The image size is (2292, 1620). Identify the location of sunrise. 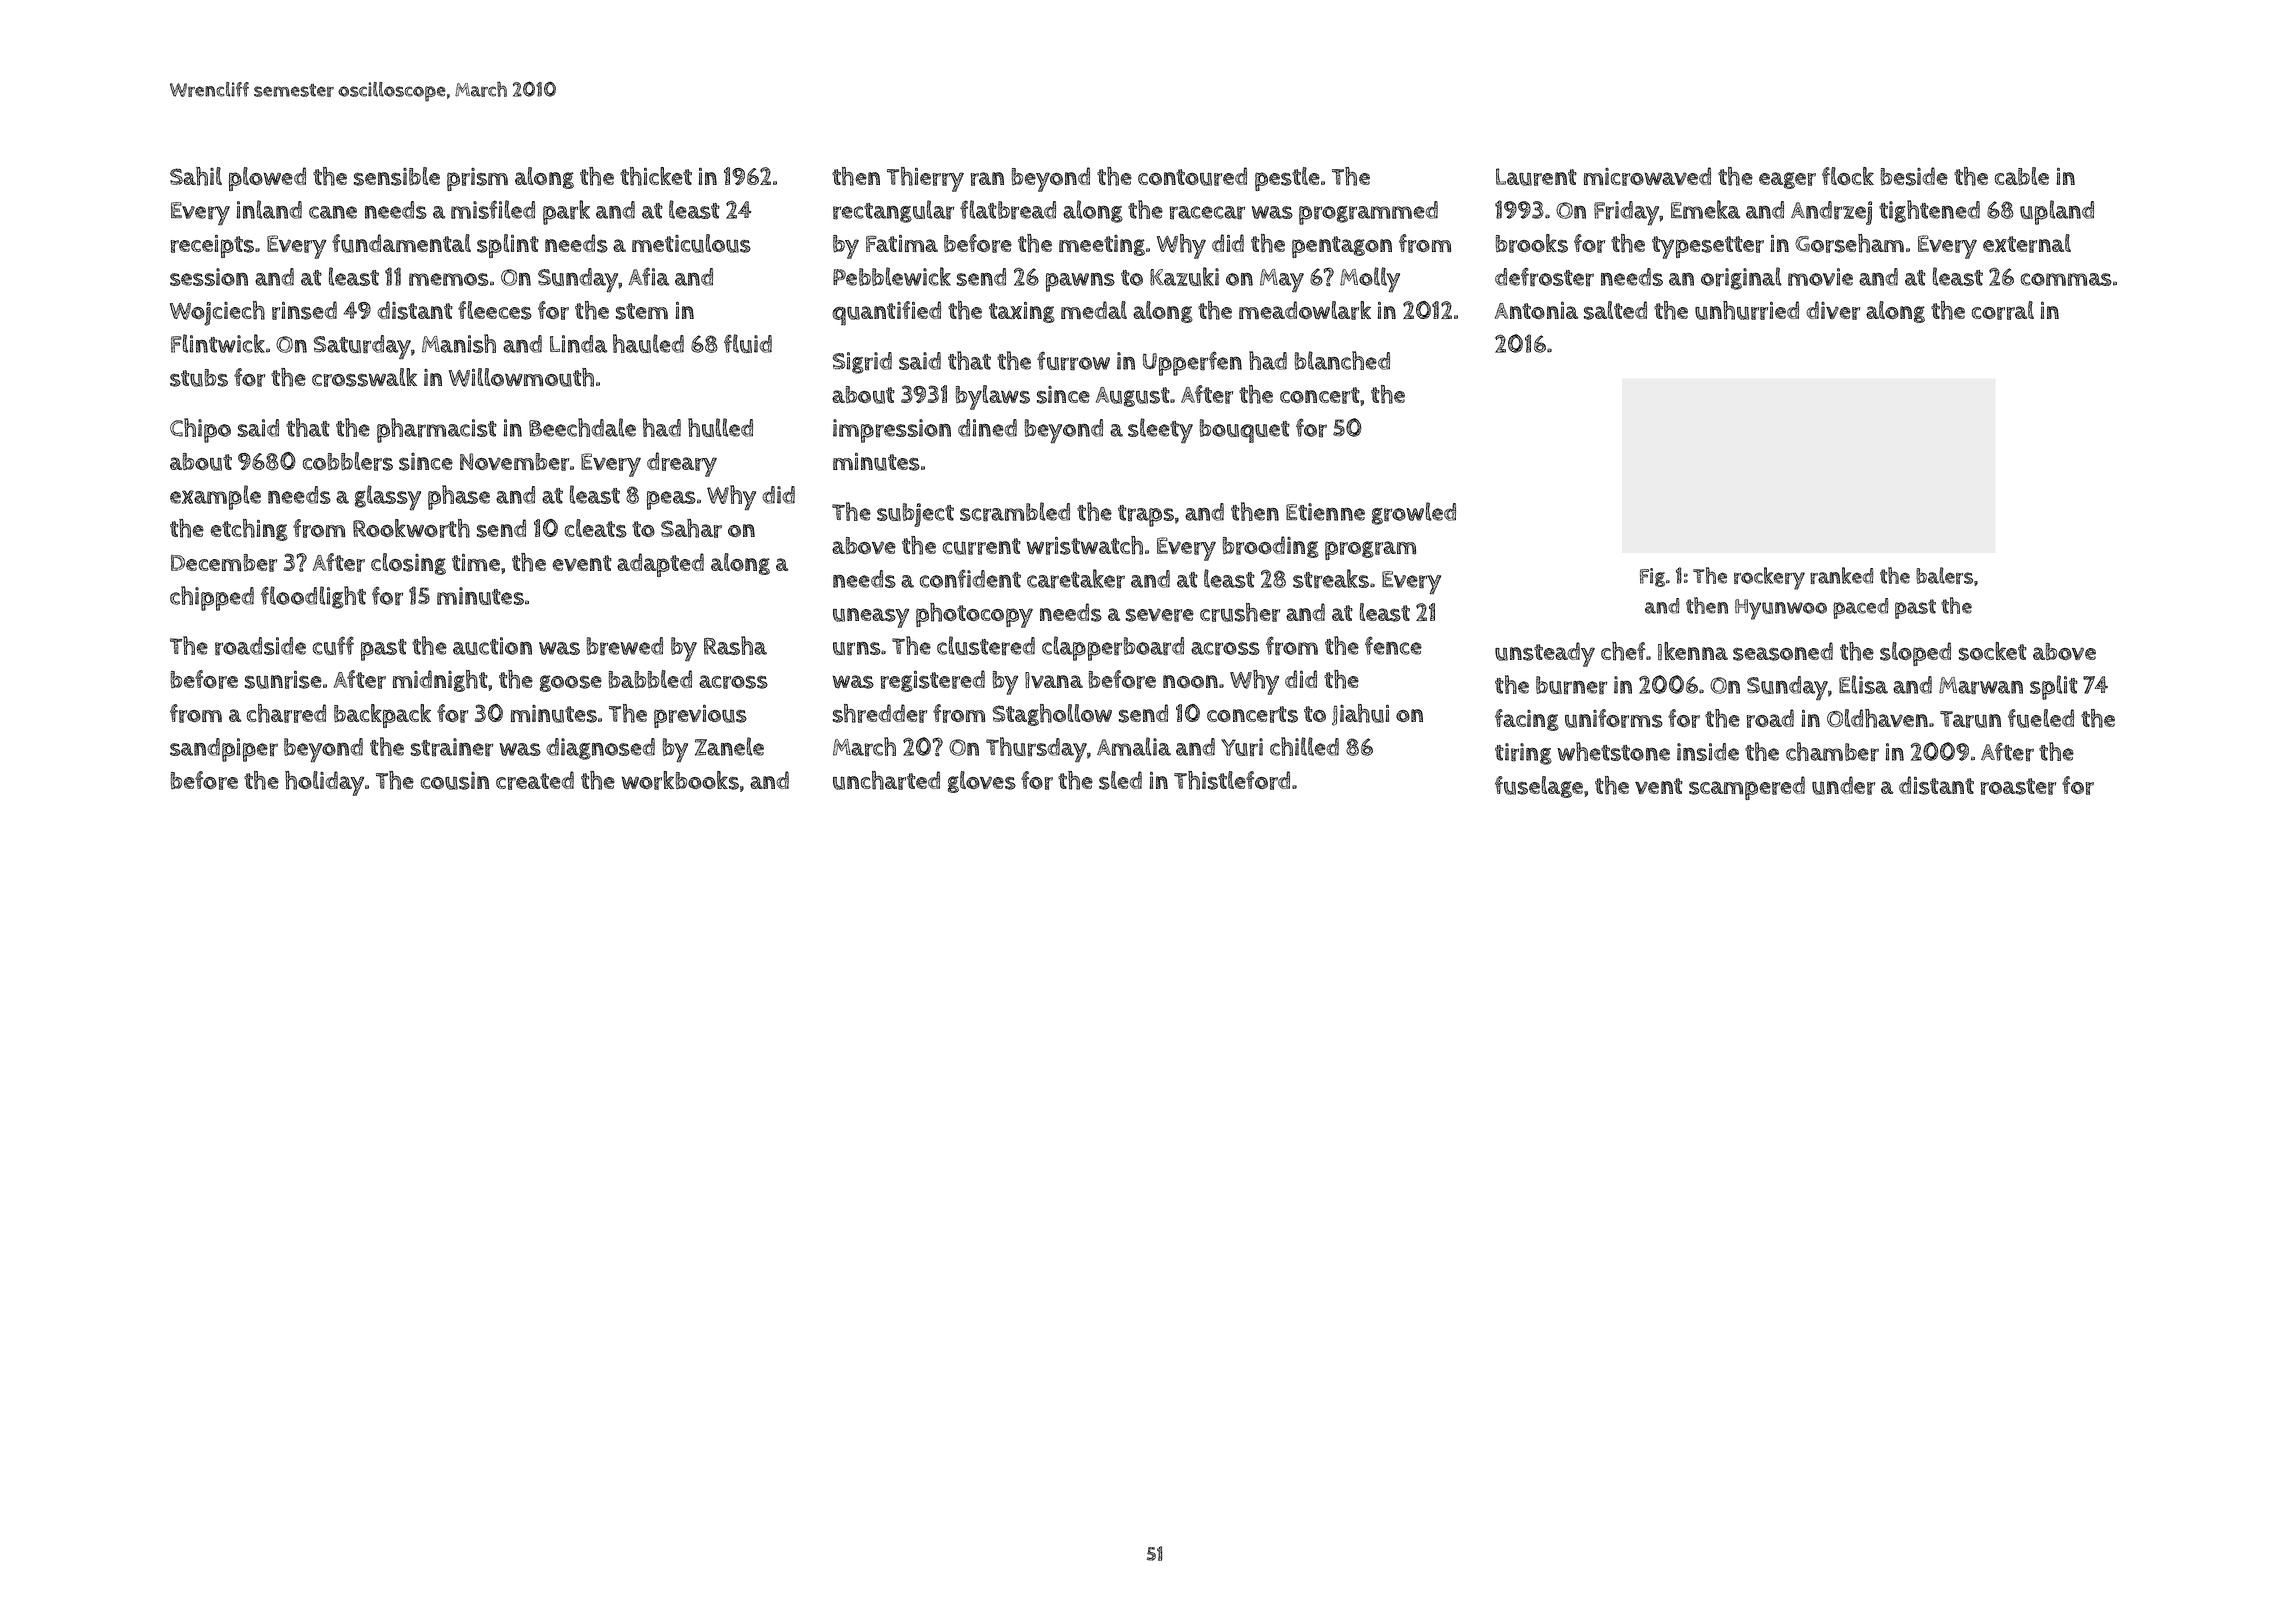
(283, 679).
